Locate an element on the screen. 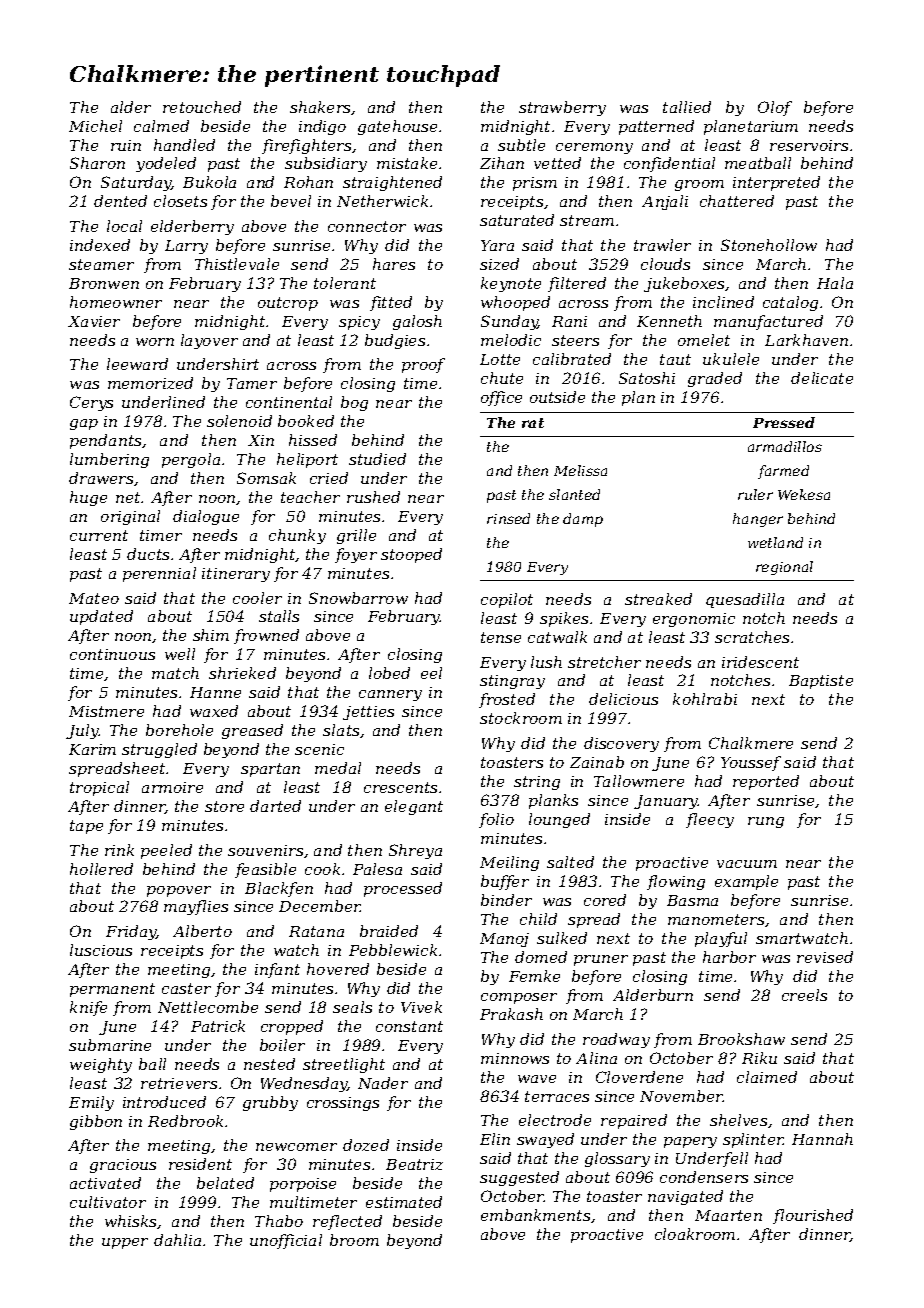 The image size is (924, 1308). kohlrabi is located at coordinates (705, 699).
